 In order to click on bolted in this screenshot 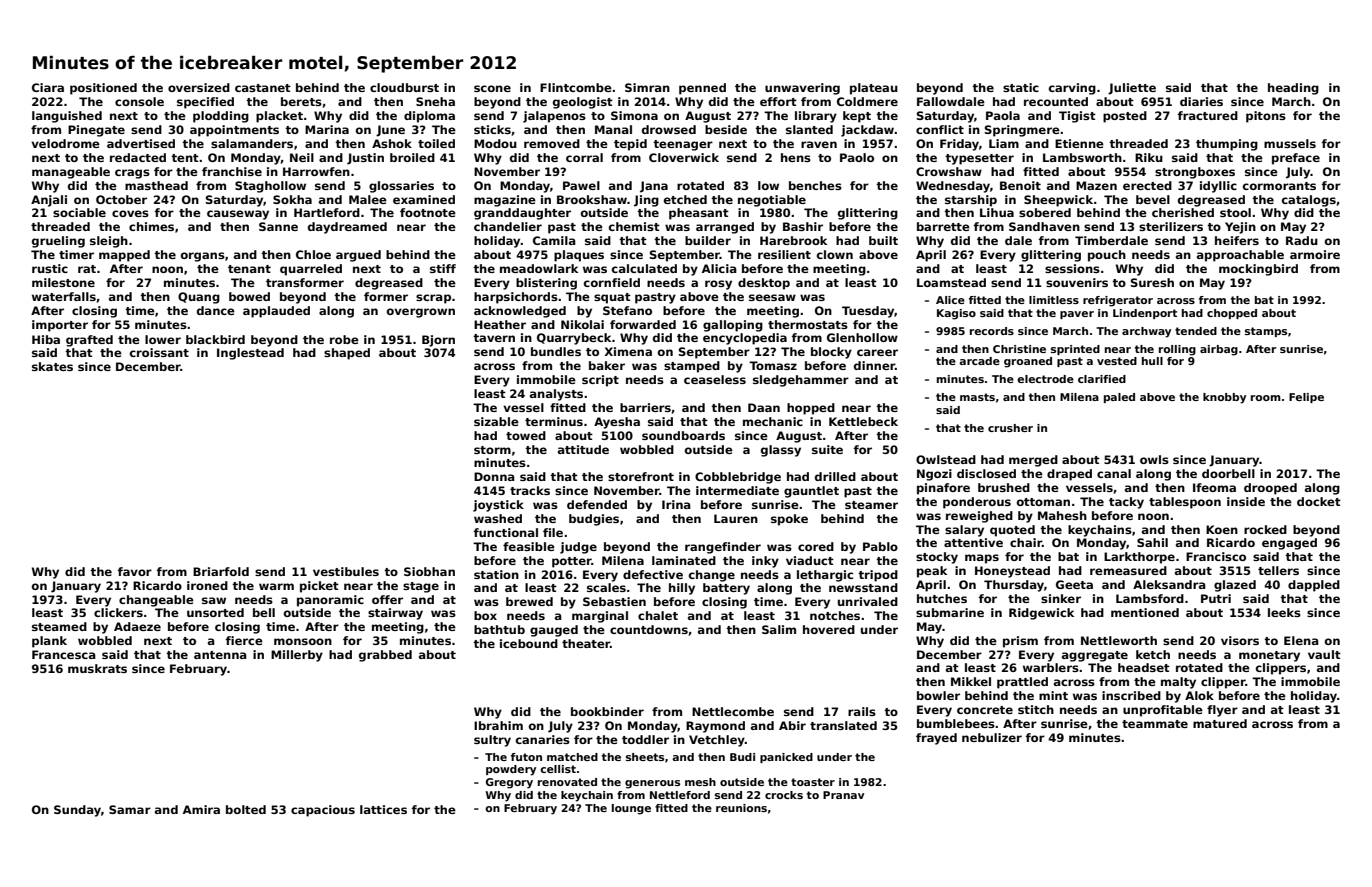, I will do `click(246, 809)`.
